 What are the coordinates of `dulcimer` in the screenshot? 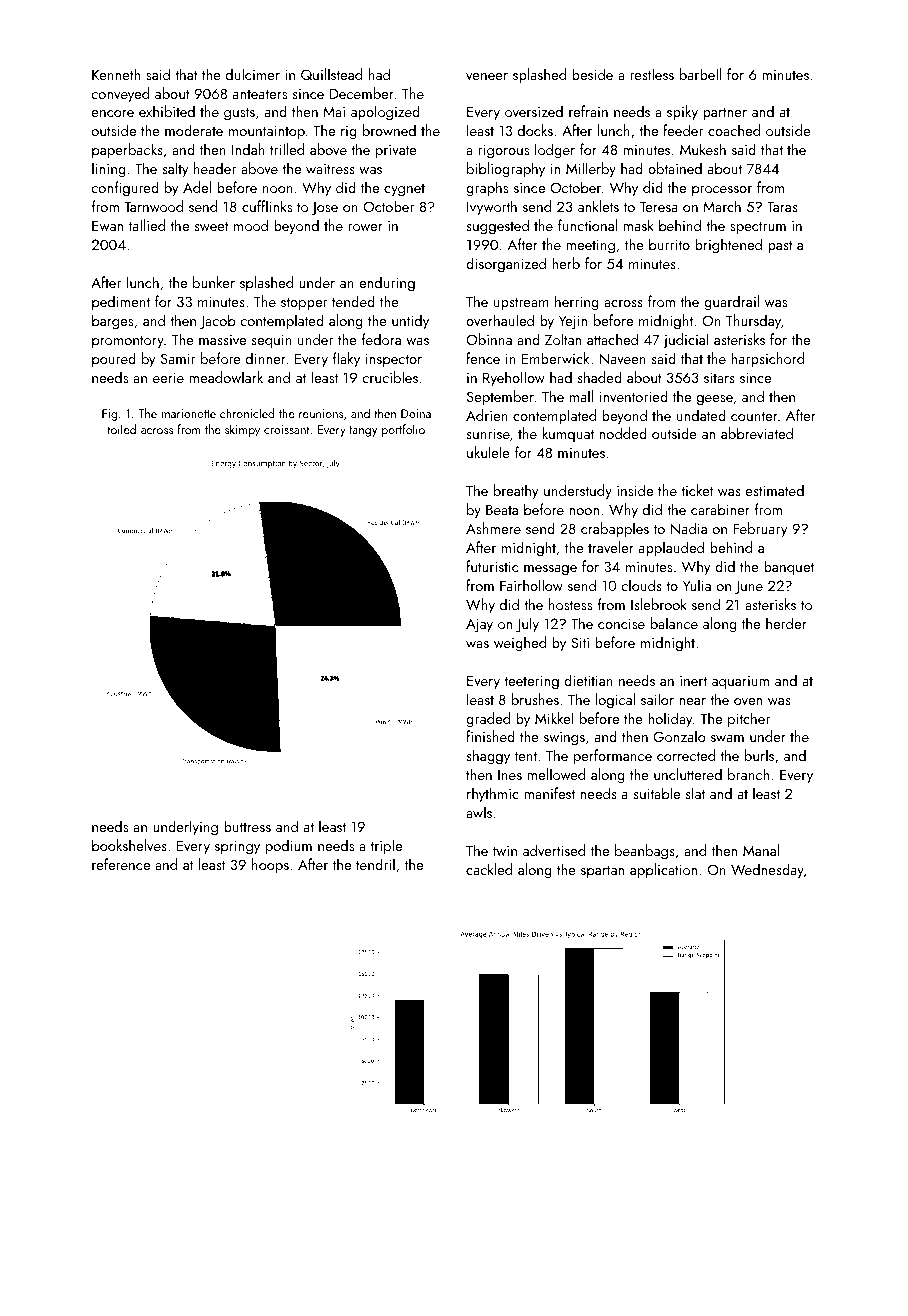 It's located at (253, 74).
